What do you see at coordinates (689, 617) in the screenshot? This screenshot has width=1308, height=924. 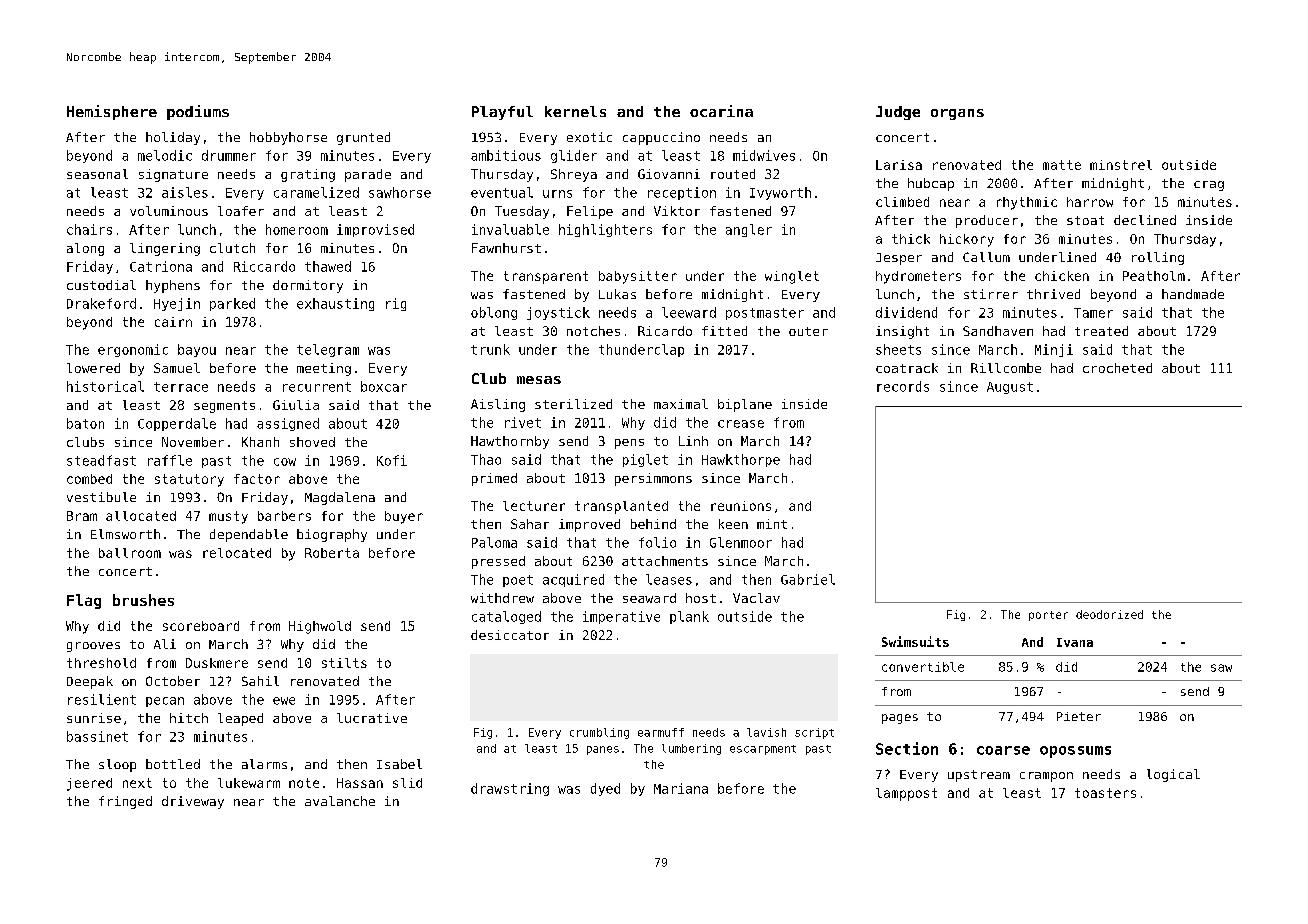 I see `plank` at bounding box center [689, 617].
